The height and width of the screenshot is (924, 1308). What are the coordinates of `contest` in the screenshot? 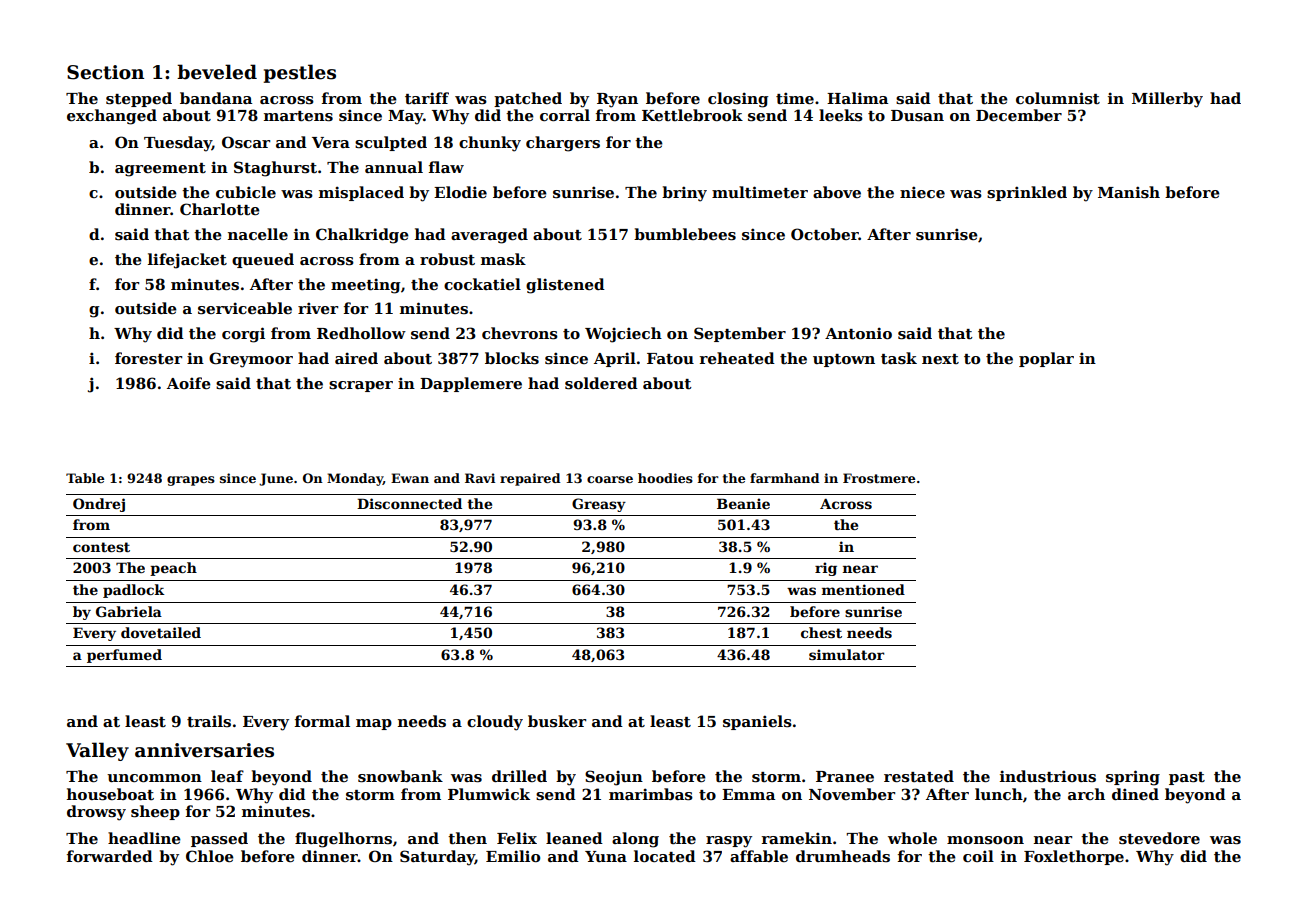 It's located at (101, 547).
